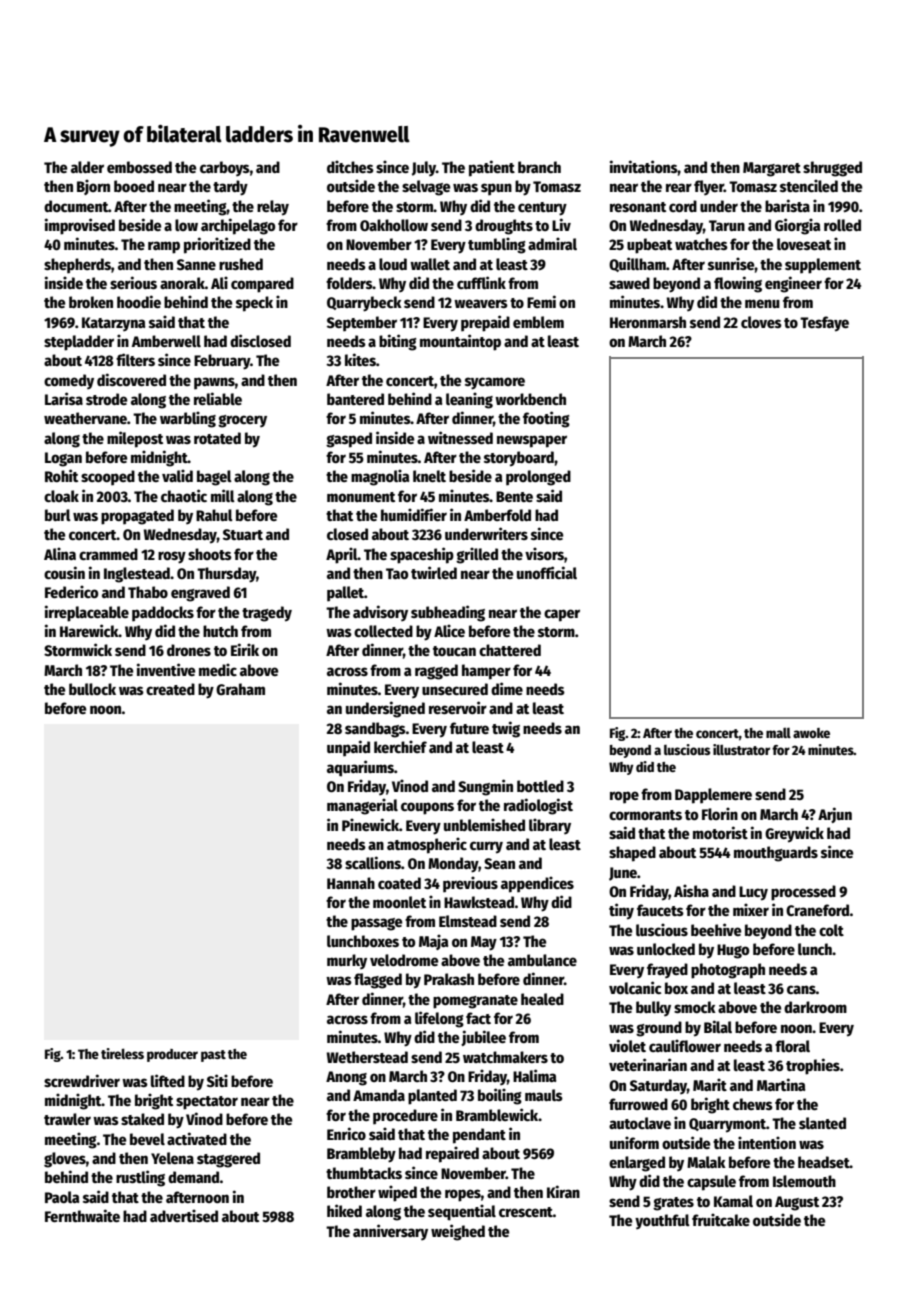 The width and height of the image is (908, 1316). What do you see at coordinates (778, 732) in the image?
I see `mall` at bounding box center [778, 732].
